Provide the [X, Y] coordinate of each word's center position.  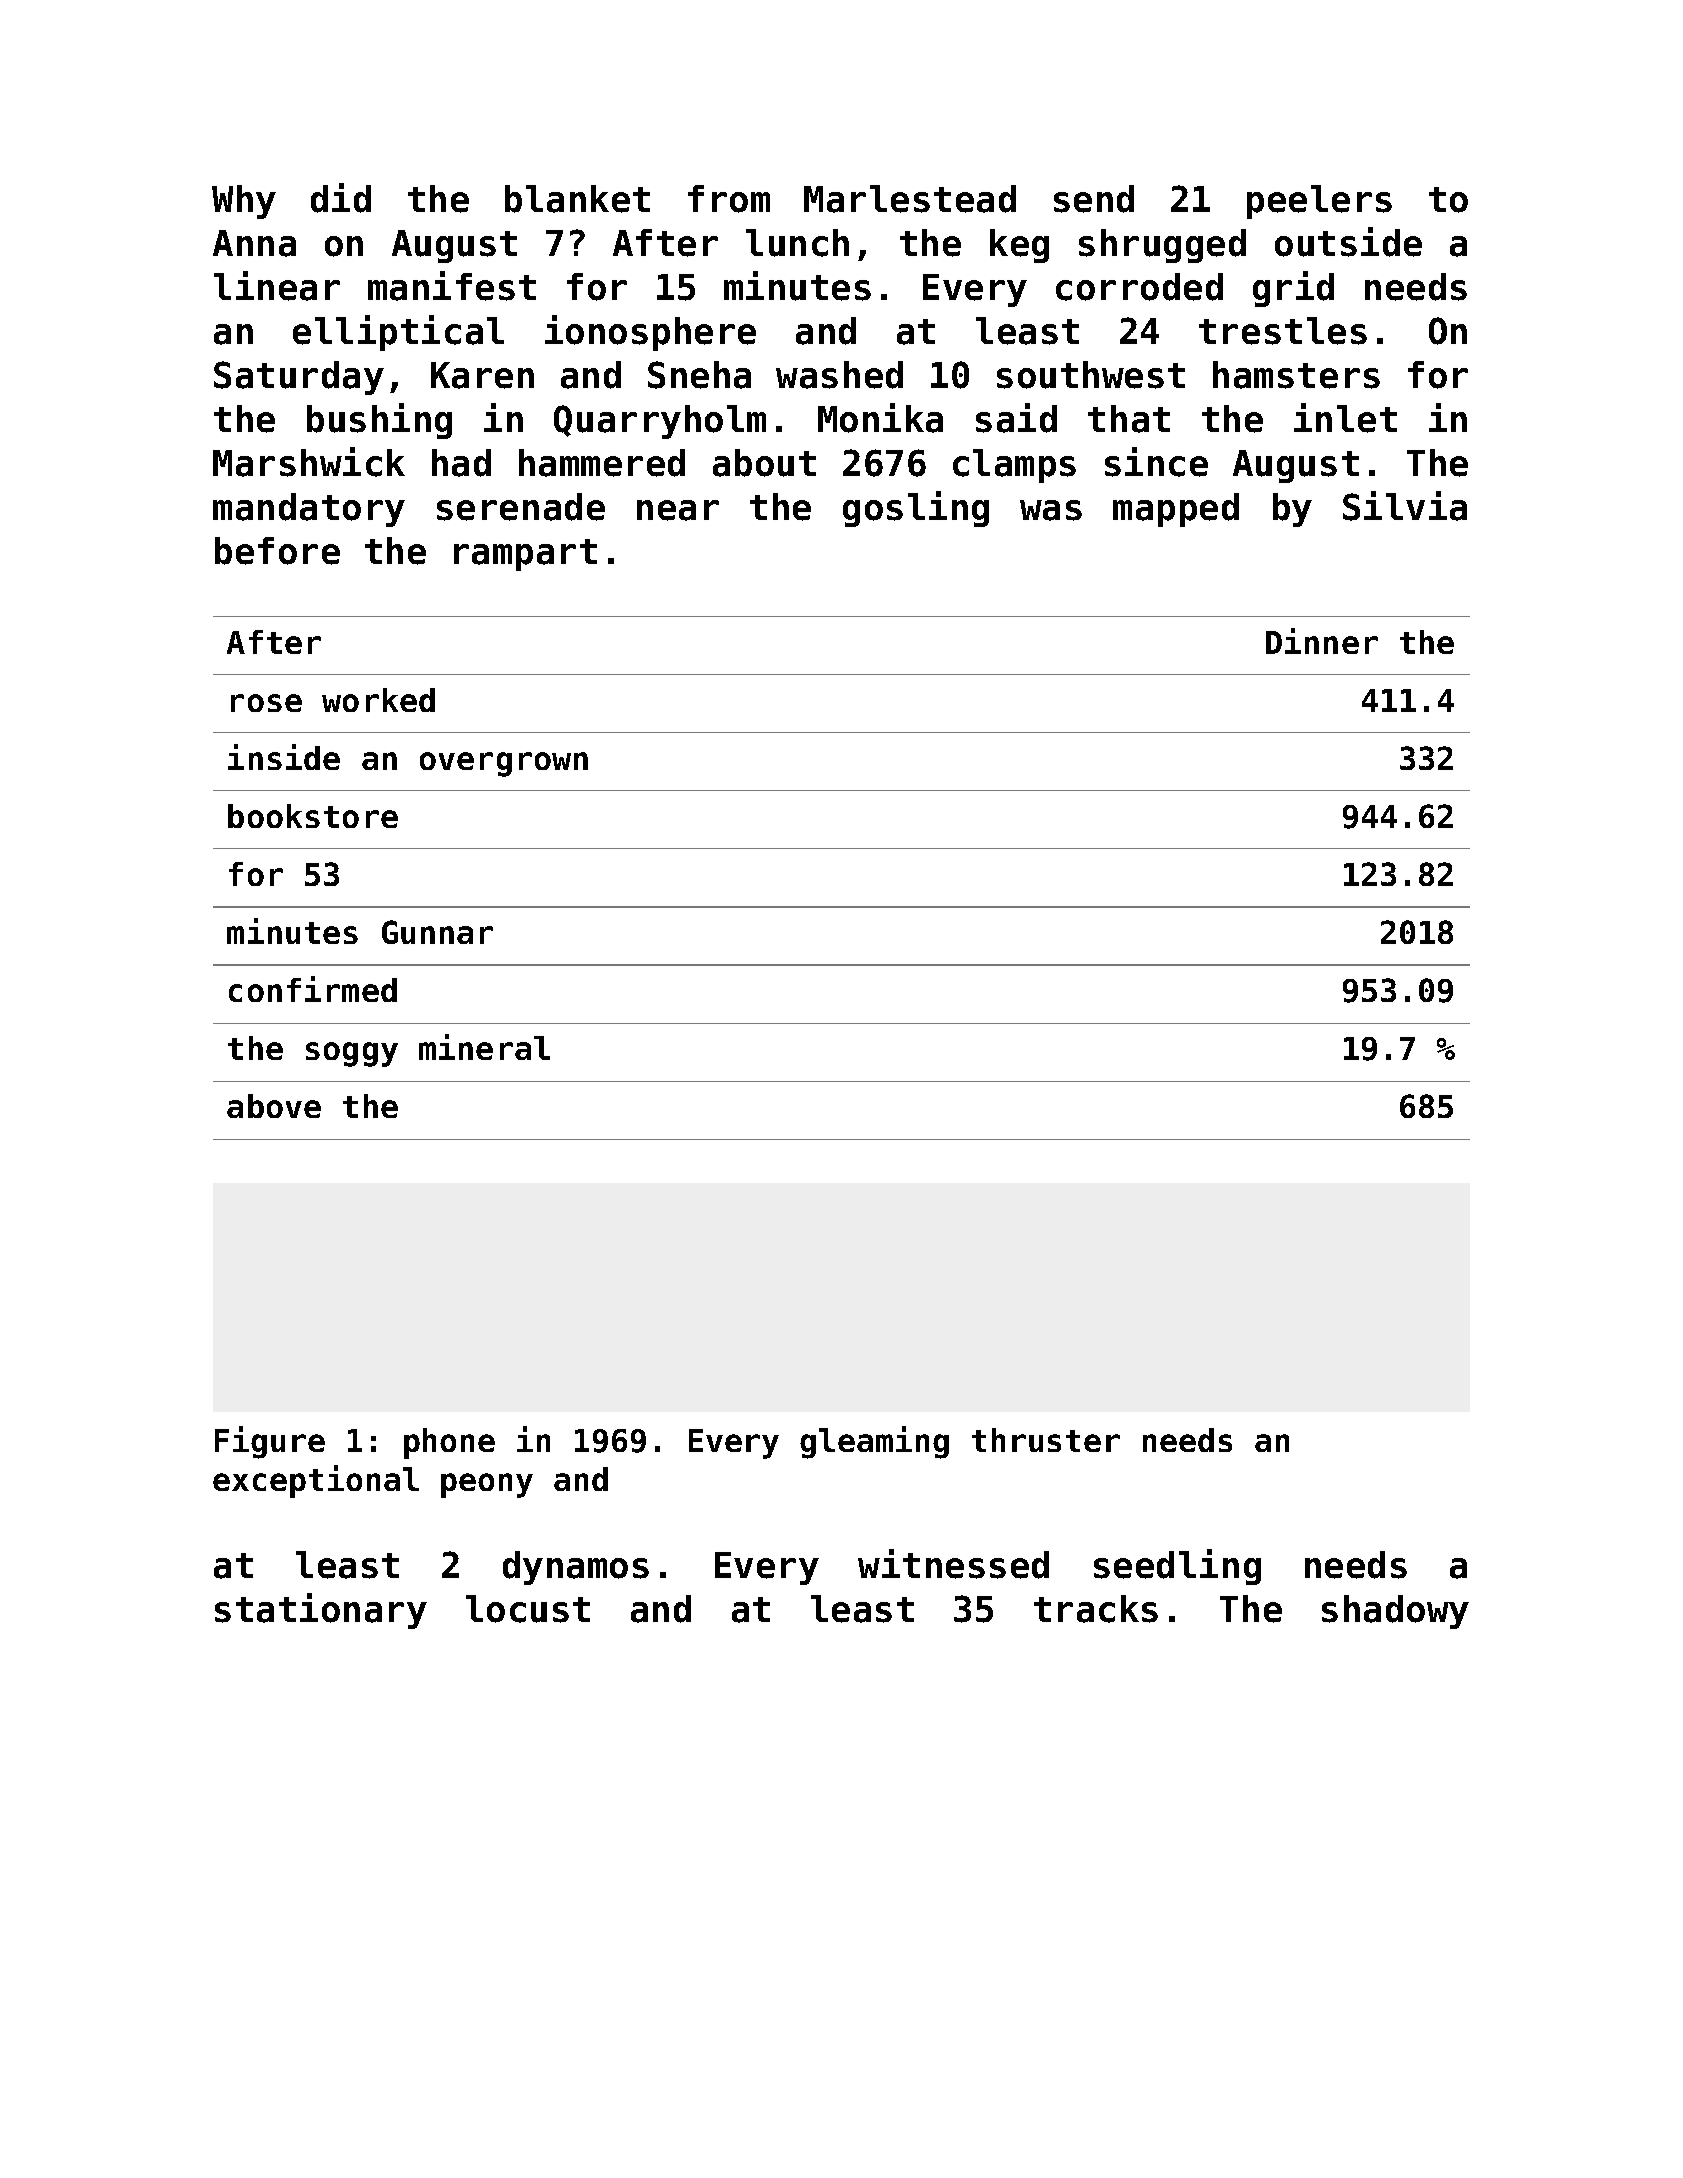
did [341, 198]
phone [449, 1443]
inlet [1345, 418]
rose [266, 703]
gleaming [874, 1442]
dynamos [576, 1568]
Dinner [1322, 641]
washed [839, 375]
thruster [1046, 1440]
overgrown [504, 764]
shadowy [1395, 1612]
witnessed [953, 1564]
